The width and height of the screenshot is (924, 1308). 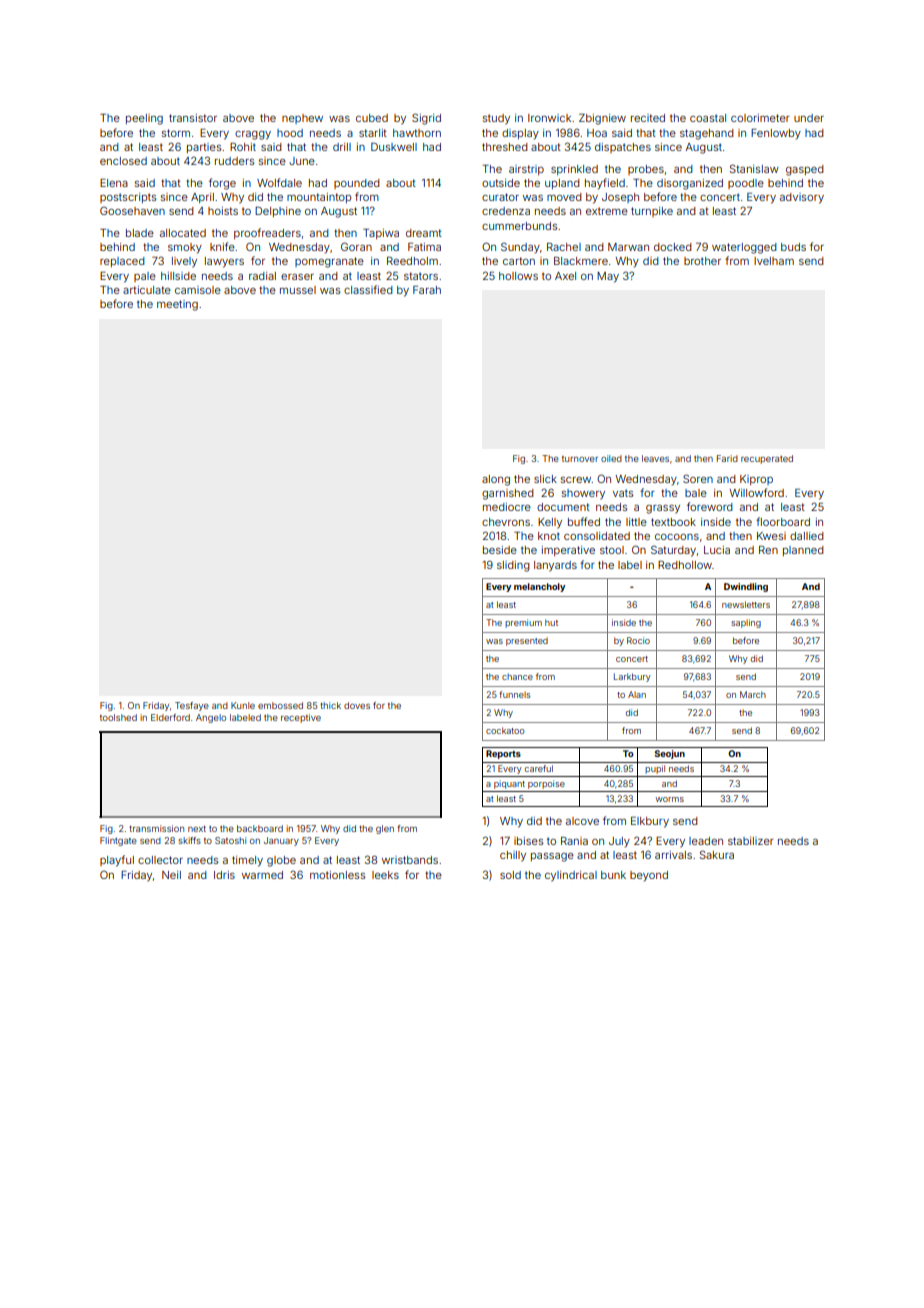 I want to click on nephew, so click(x=302, y=119).
